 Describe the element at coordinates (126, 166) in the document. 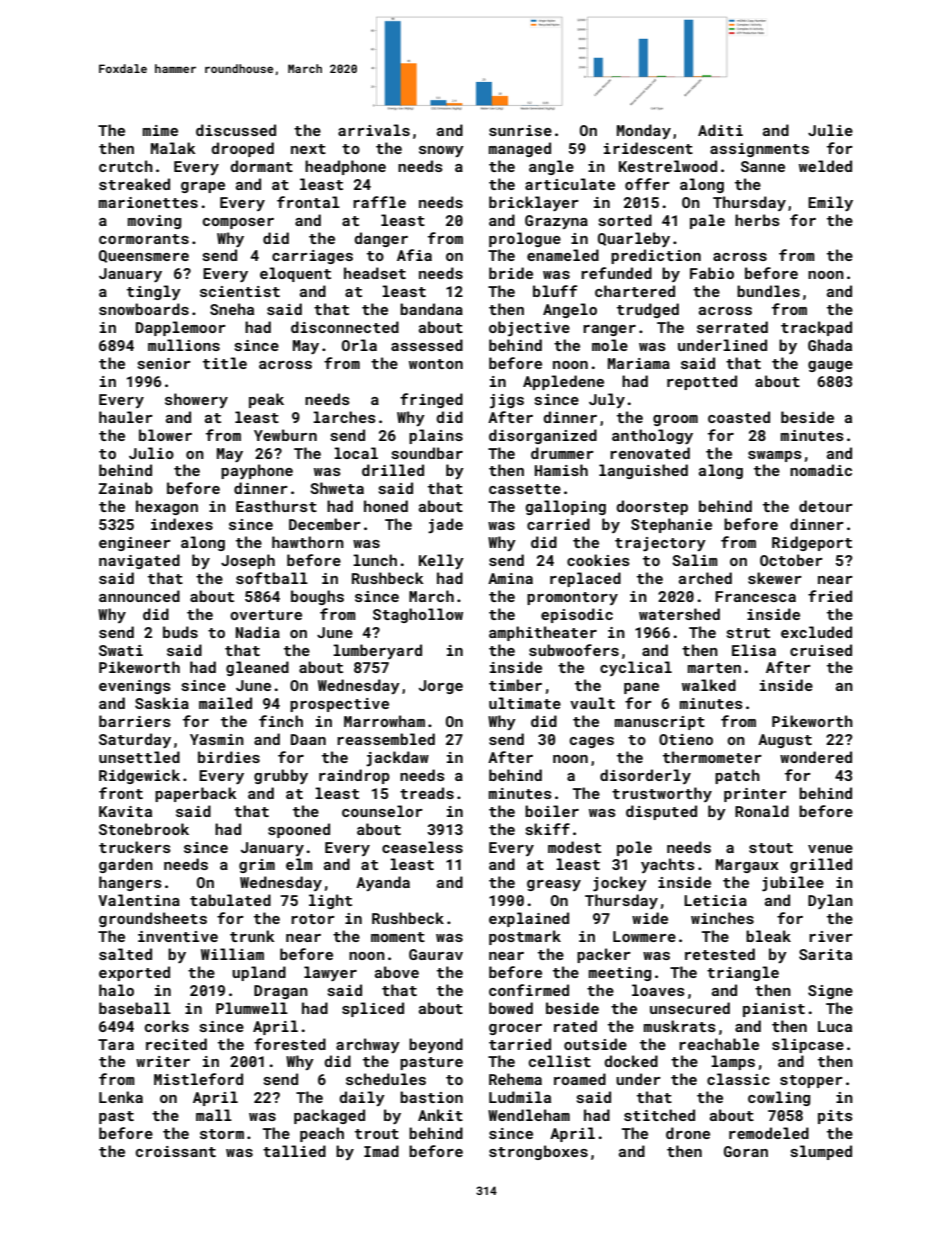

I see `crutch` at that location.
